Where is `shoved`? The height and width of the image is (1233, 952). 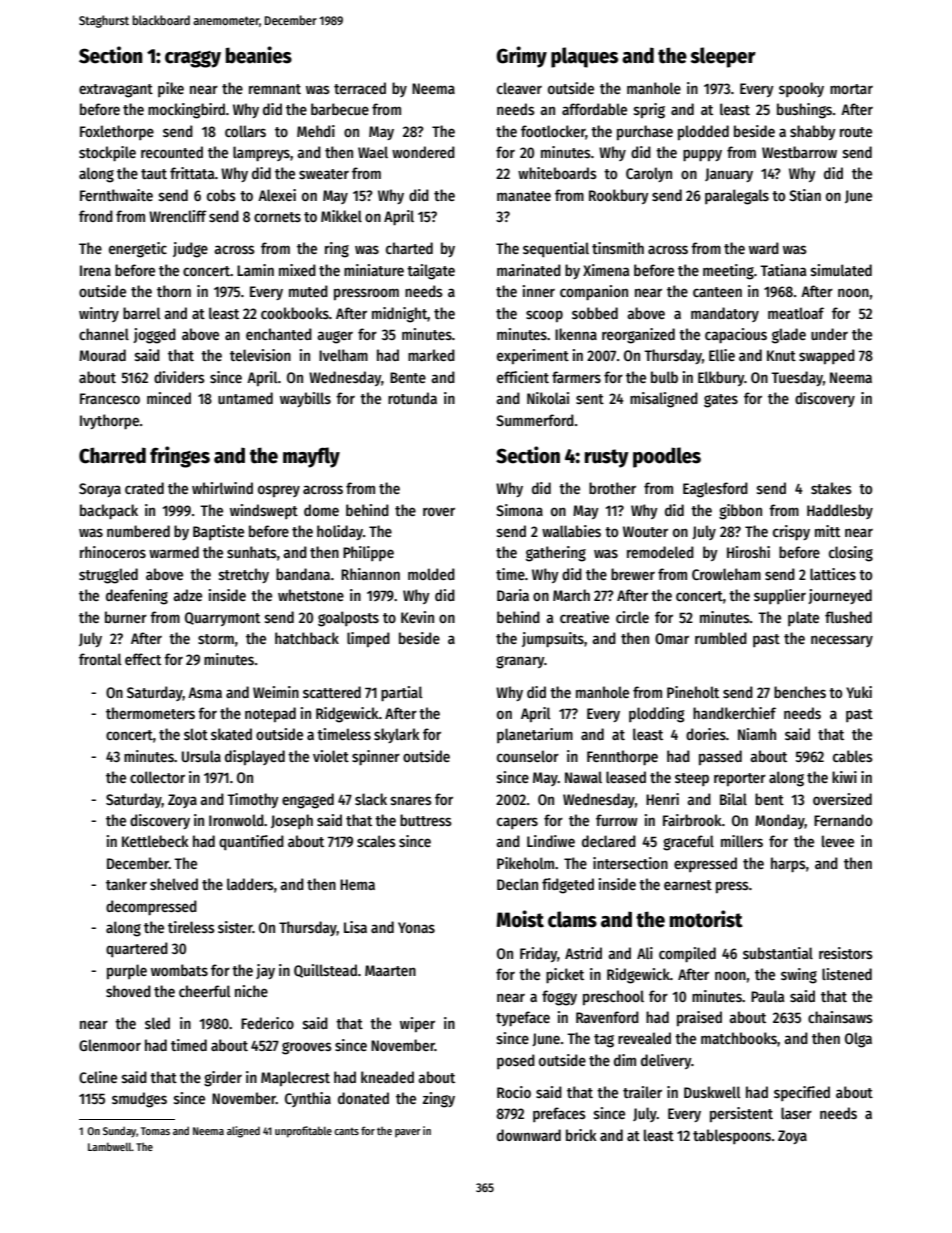
shoved is located at coordinates (128, 991).
